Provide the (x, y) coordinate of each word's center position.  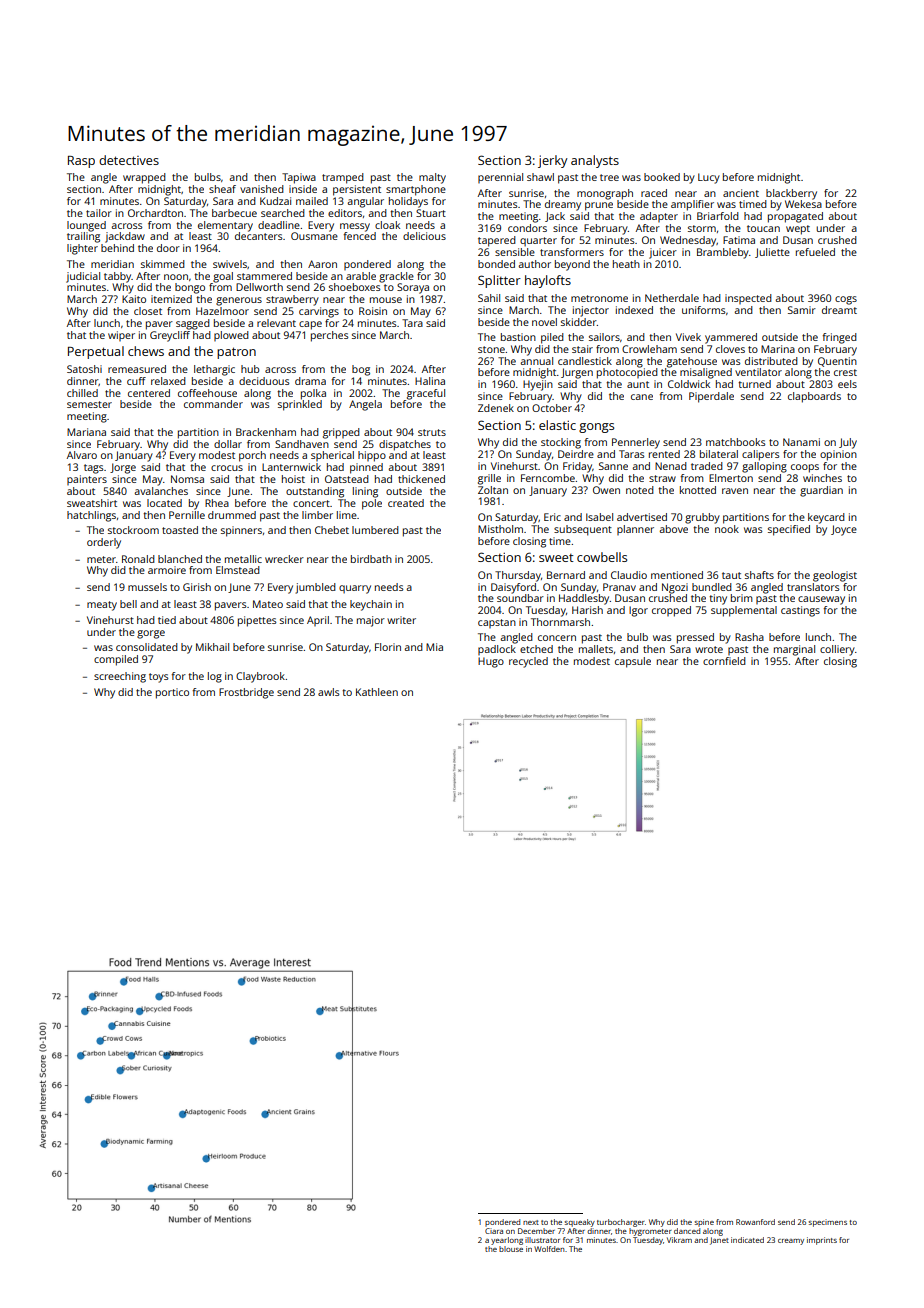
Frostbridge (246, 693)
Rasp (81, 162)
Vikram (679, 1240)
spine (704, 1223)
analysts (595, 161)
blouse (511, 1249)
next (531, 1222)
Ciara (494, 1231)
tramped (343, 178)
